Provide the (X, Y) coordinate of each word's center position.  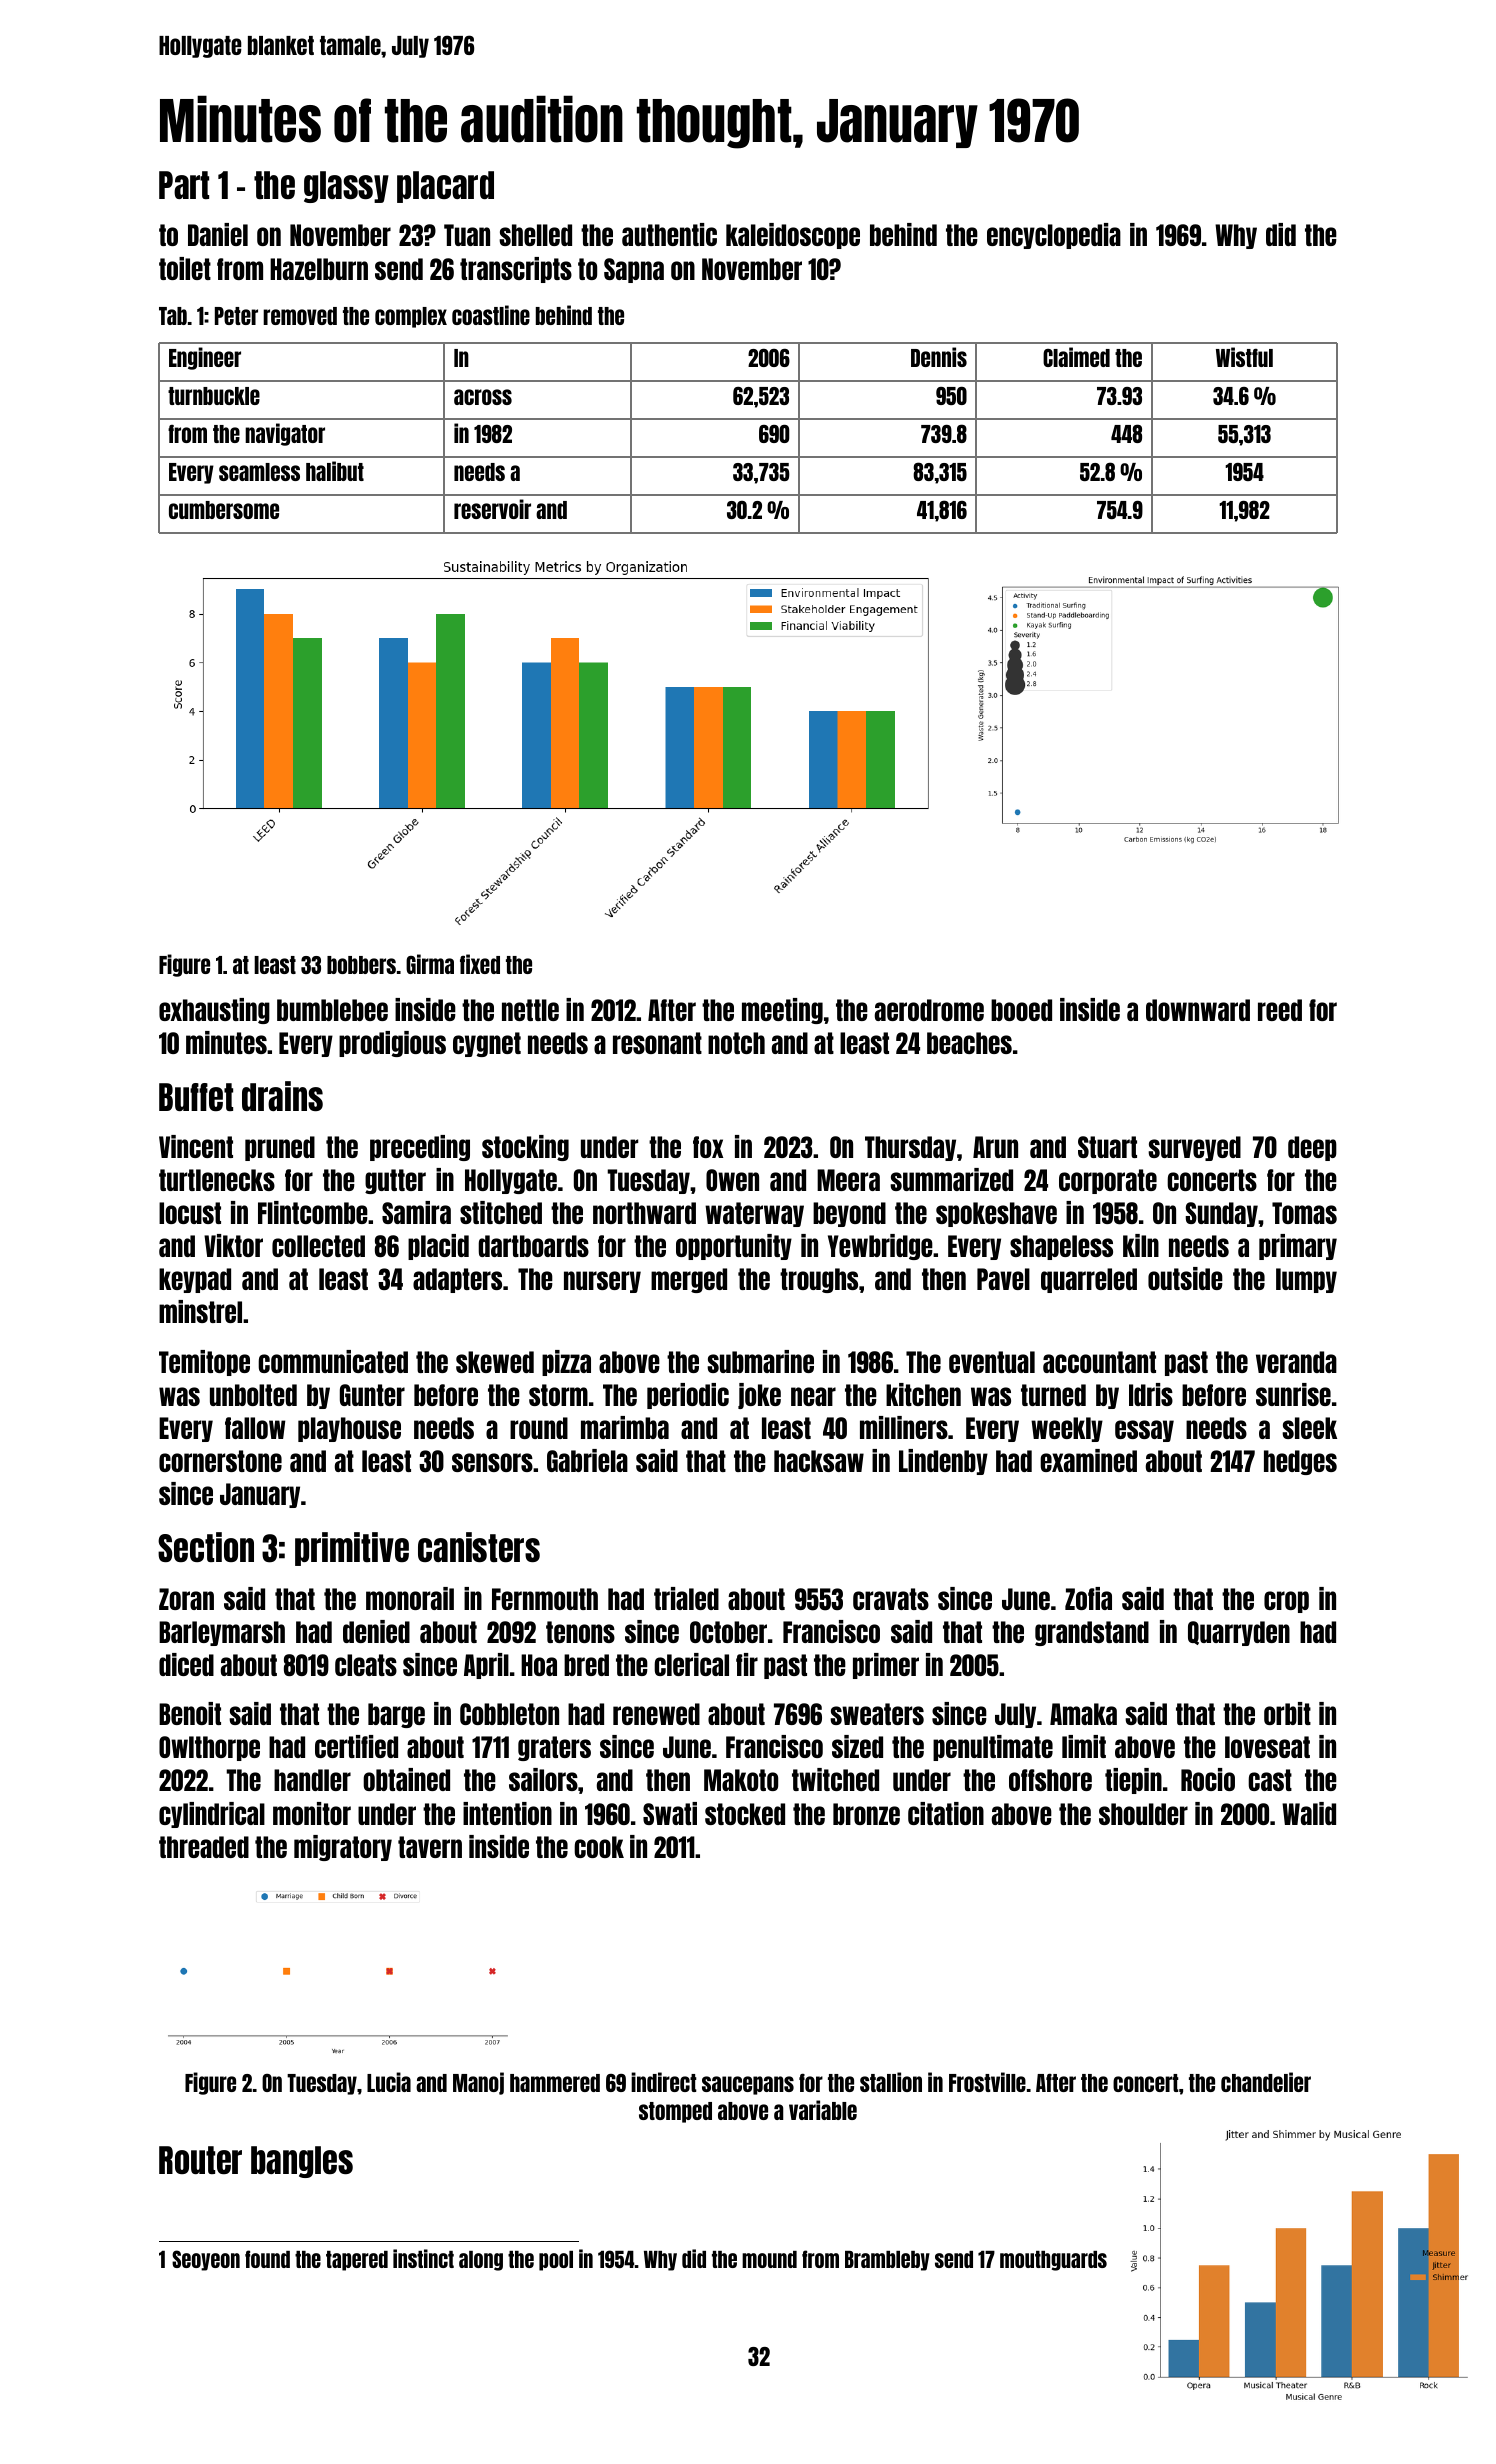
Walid (1309, 1813)
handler (312, 1780)
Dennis (939, 357)
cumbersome (224, 510)
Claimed (1076, 357)
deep (1312, 1148)
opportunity (734, 1247)
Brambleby (887, 2261)
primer (886, 1666)
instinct (423, 2258)
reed (1280, 1010)
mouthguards (1053, 2261)
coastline (491, 315)
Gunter (372, 1395)
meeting (782, 1011)
